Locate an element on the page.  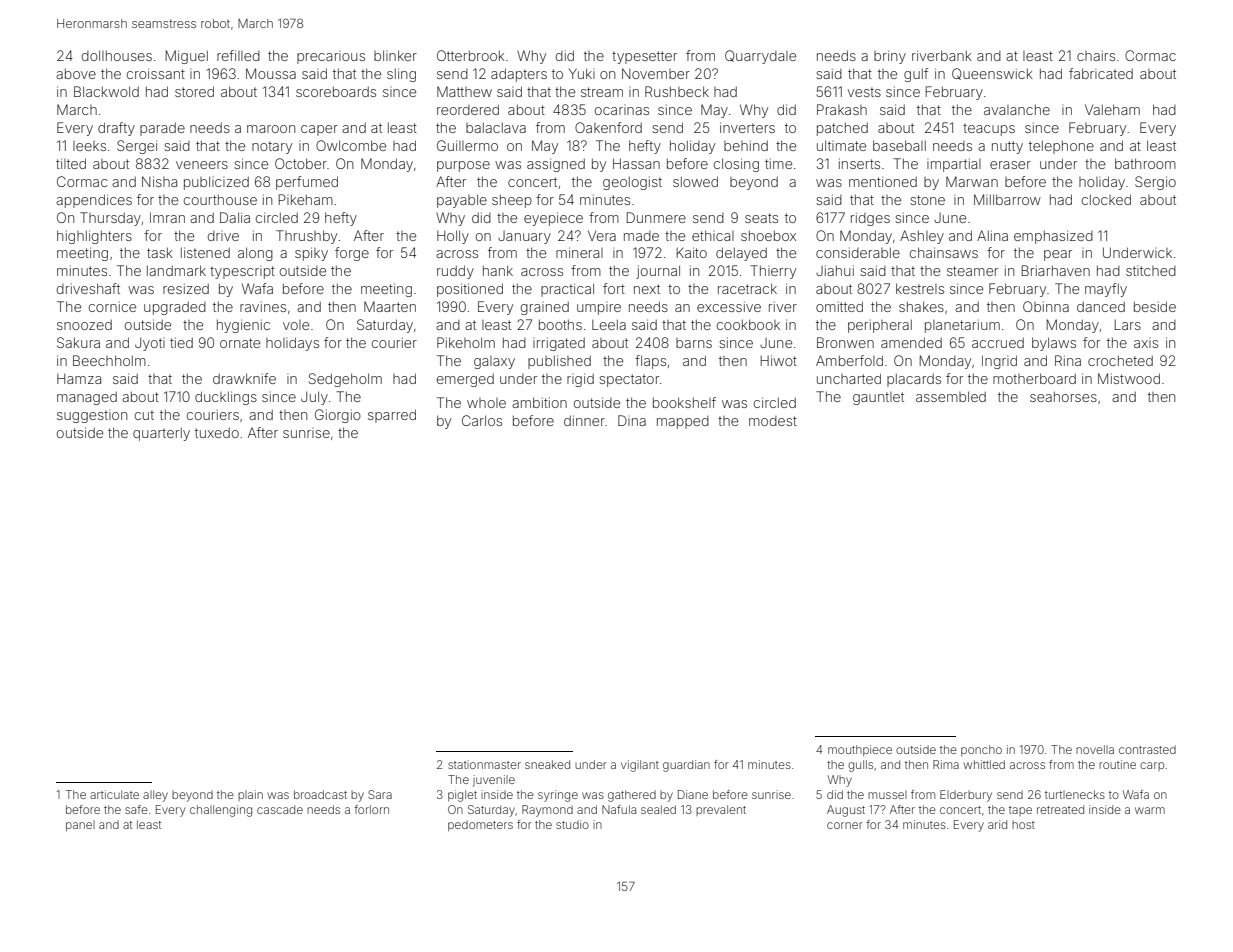
refilled is located at coordinates (238, 55).
